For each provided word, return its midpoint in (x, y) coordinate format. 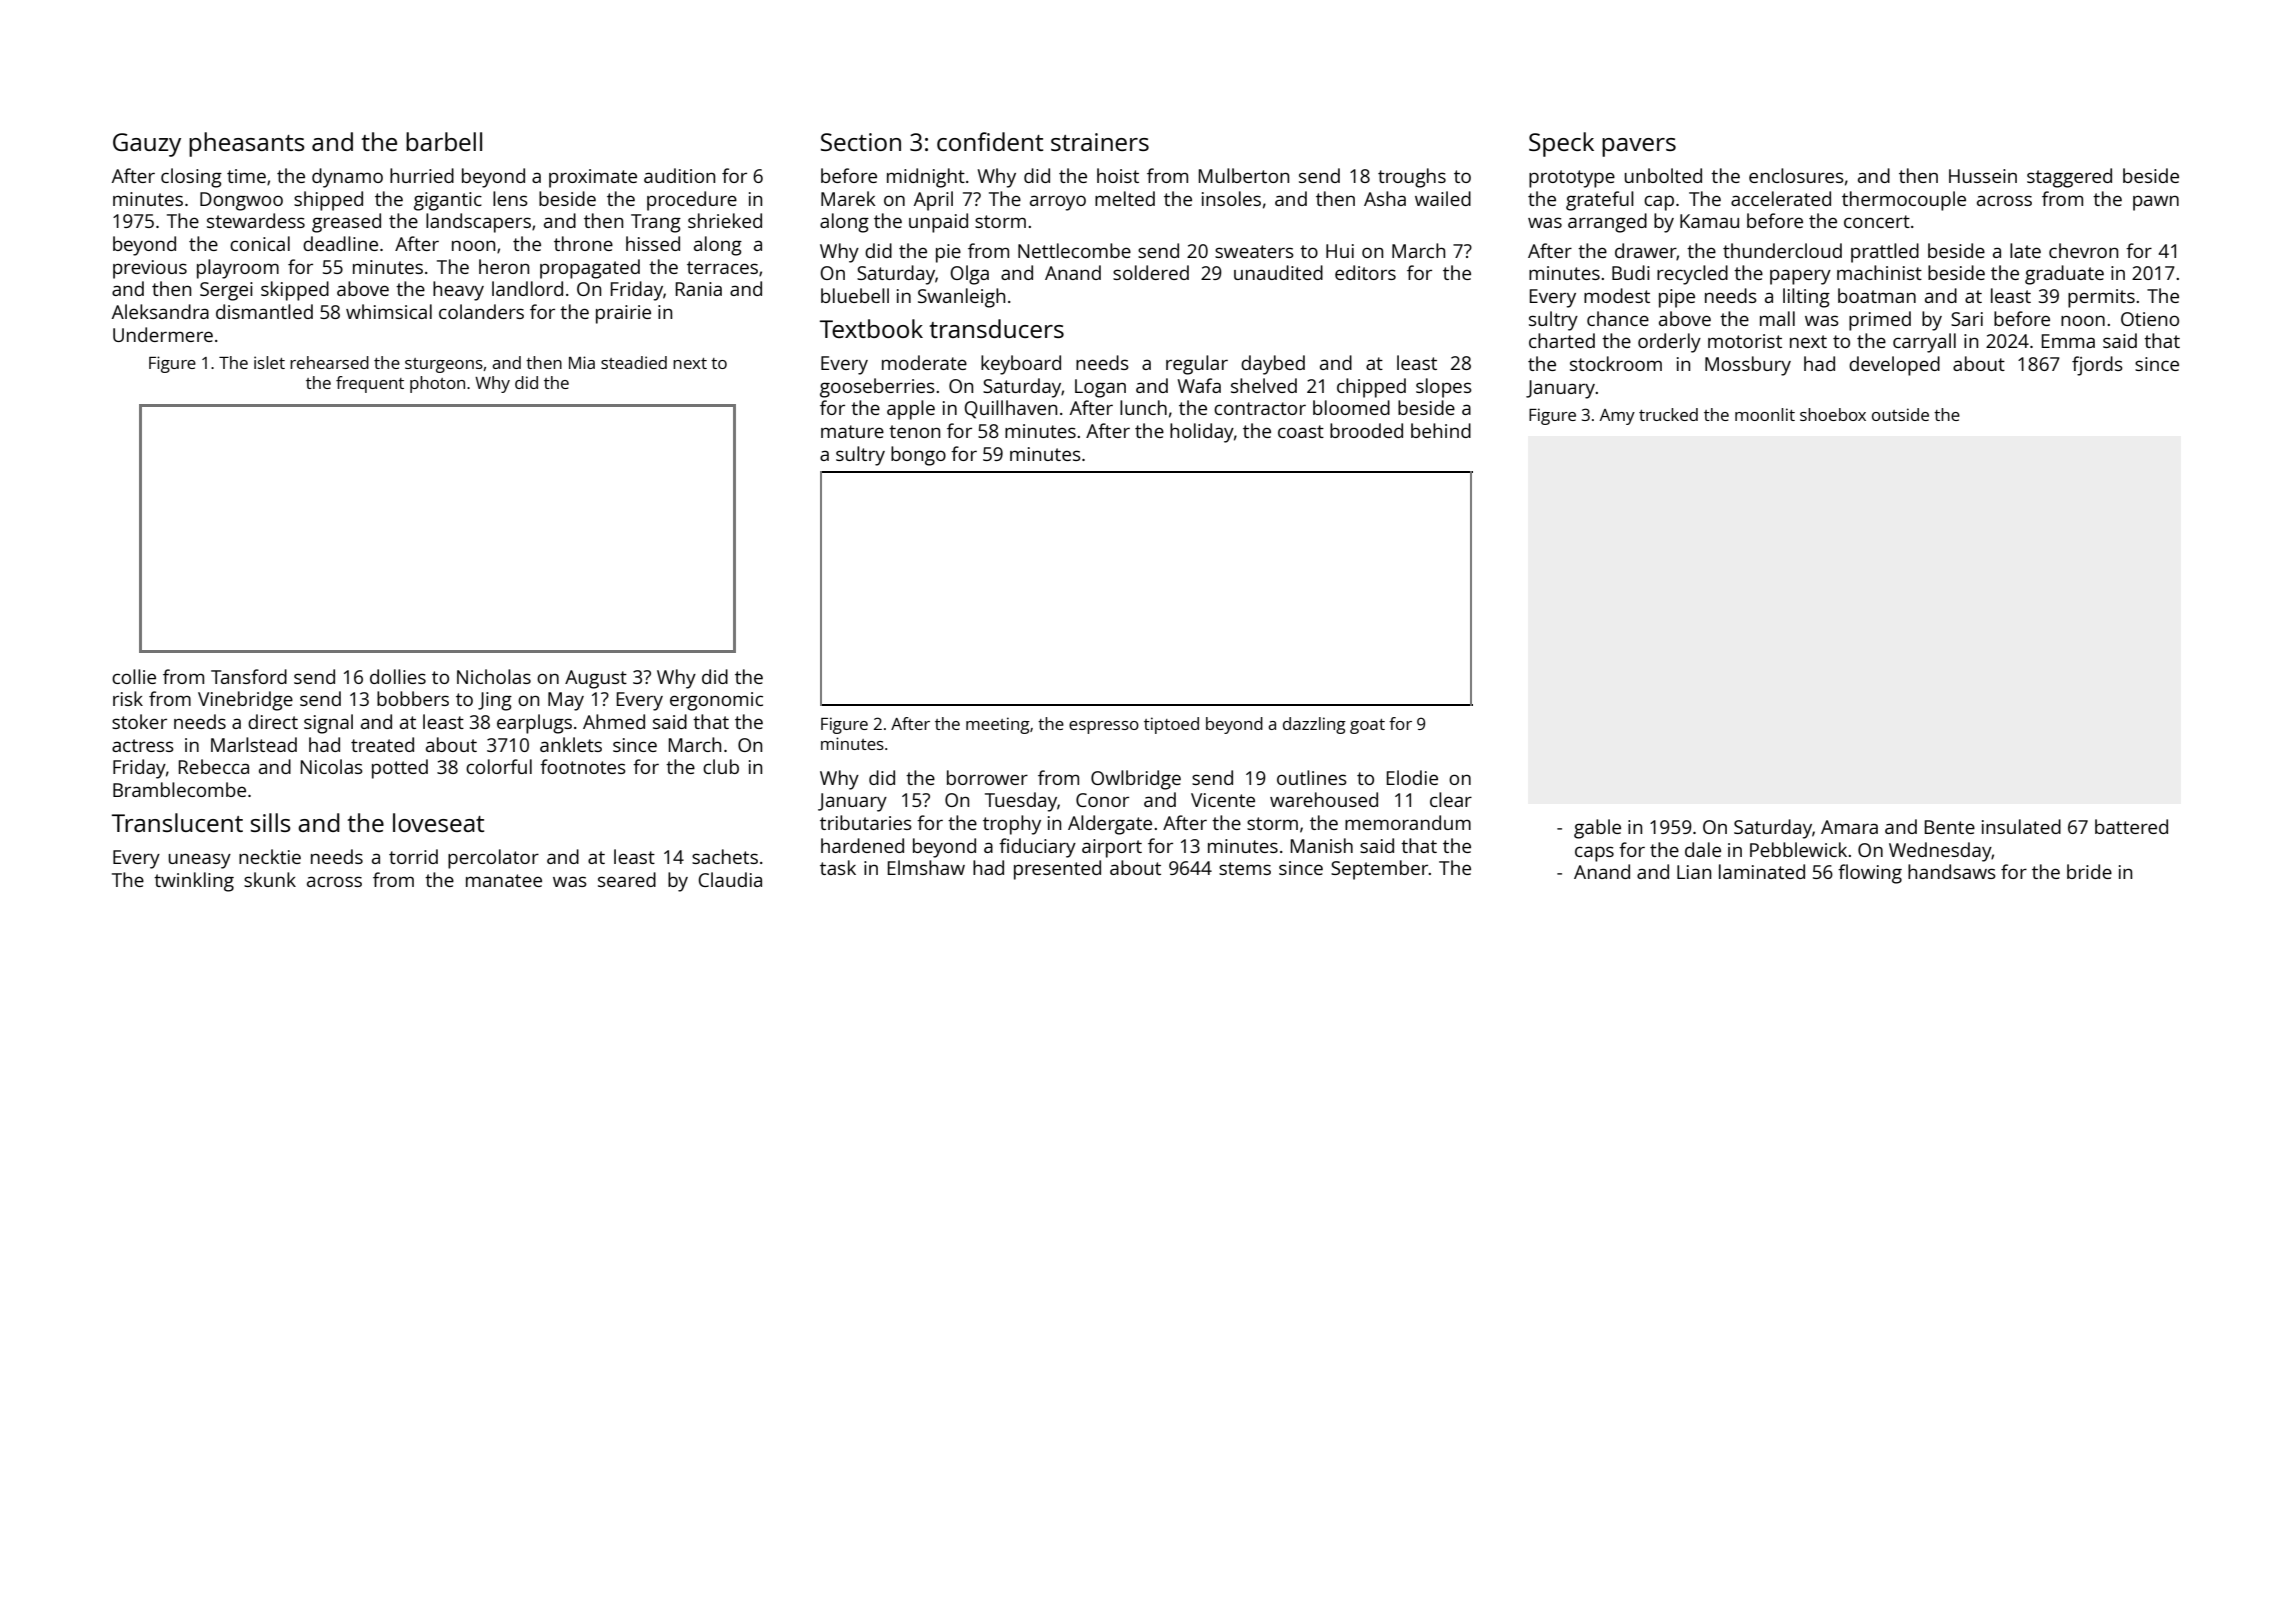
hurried (422, 175)
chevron (2083, 250)
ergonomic (716, 701)
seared (627, 879)
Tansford (249, 676)
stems (1245, 868)
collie (134, 676)
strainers (1100, 142)
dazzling (1314, 725)
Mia (582, 362)
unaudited (1278, 272)
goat (1367, 726)
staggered (2069, 178)
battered (2131, 826)
